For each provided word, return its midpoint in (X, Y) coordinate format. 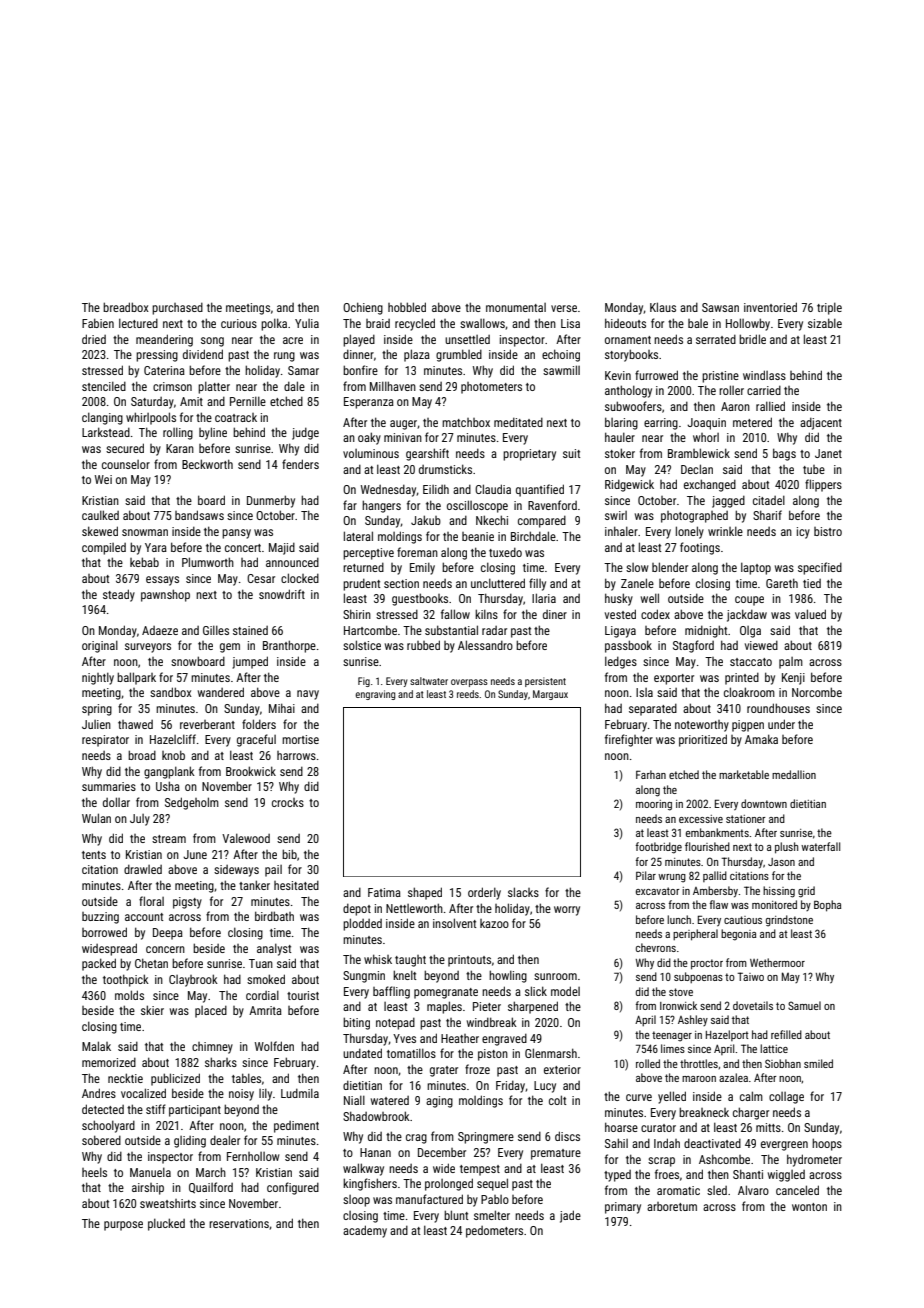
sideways (236, 871)
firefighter (629, 740)
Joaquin (706, 424)
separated (653, 709)
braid (378, 323)
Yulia (307, 323)
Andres (99, 1093)
